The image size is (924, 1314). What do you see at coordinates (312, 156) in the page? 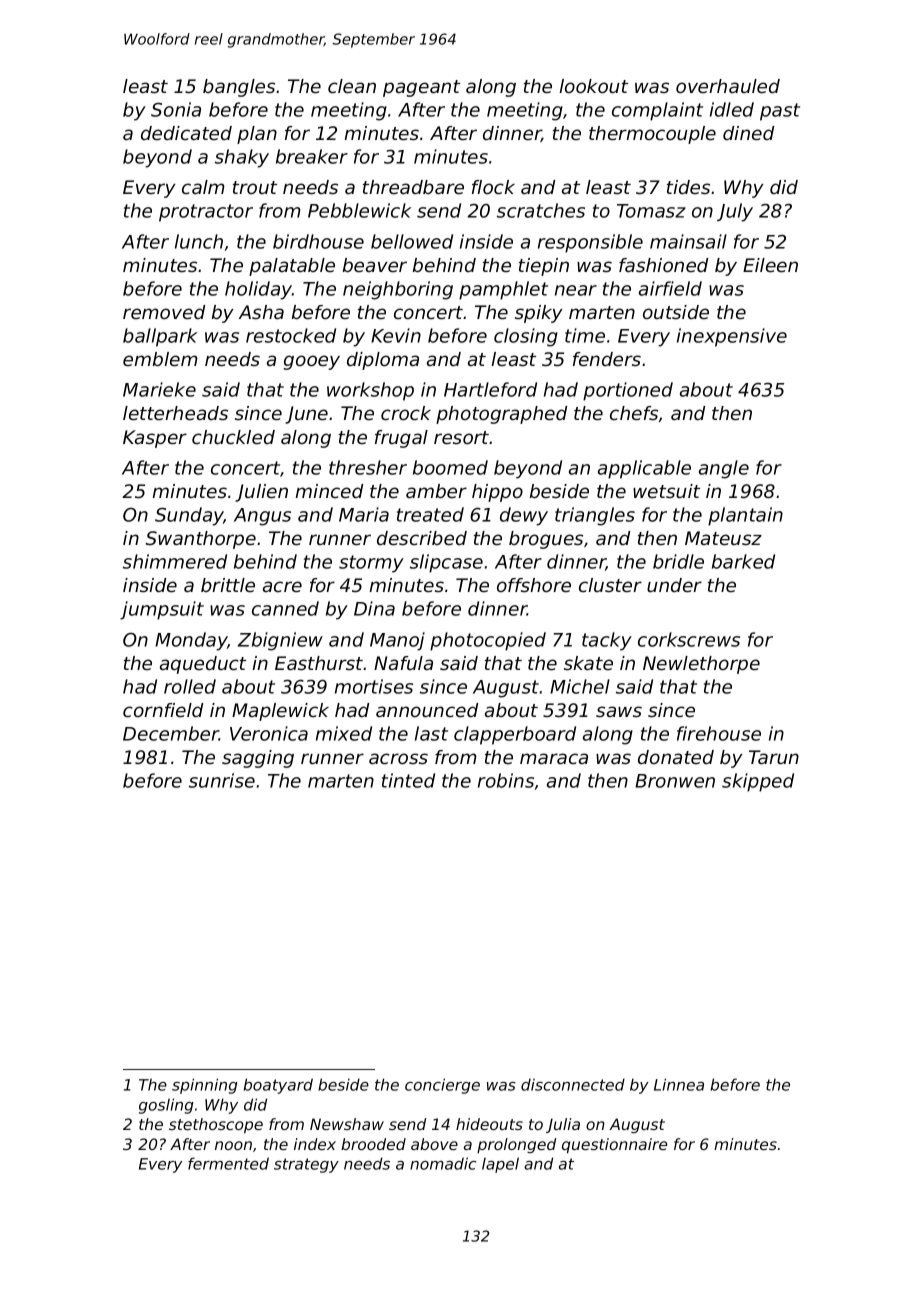
I see `breaker` at bounding box center [312, 156].
